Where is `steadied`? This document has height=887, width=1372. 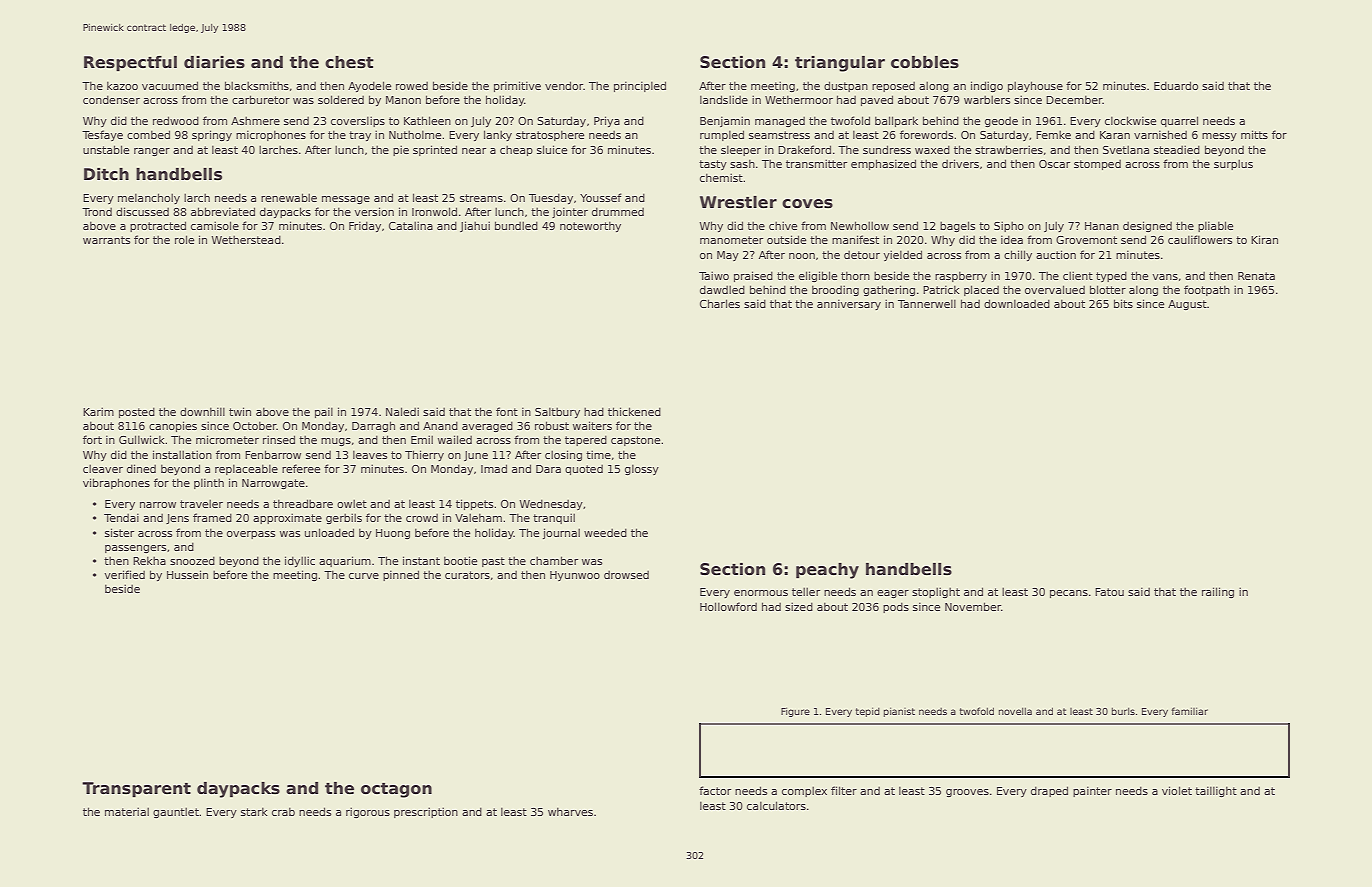 steadied is located at coordinates (1177, 149).
